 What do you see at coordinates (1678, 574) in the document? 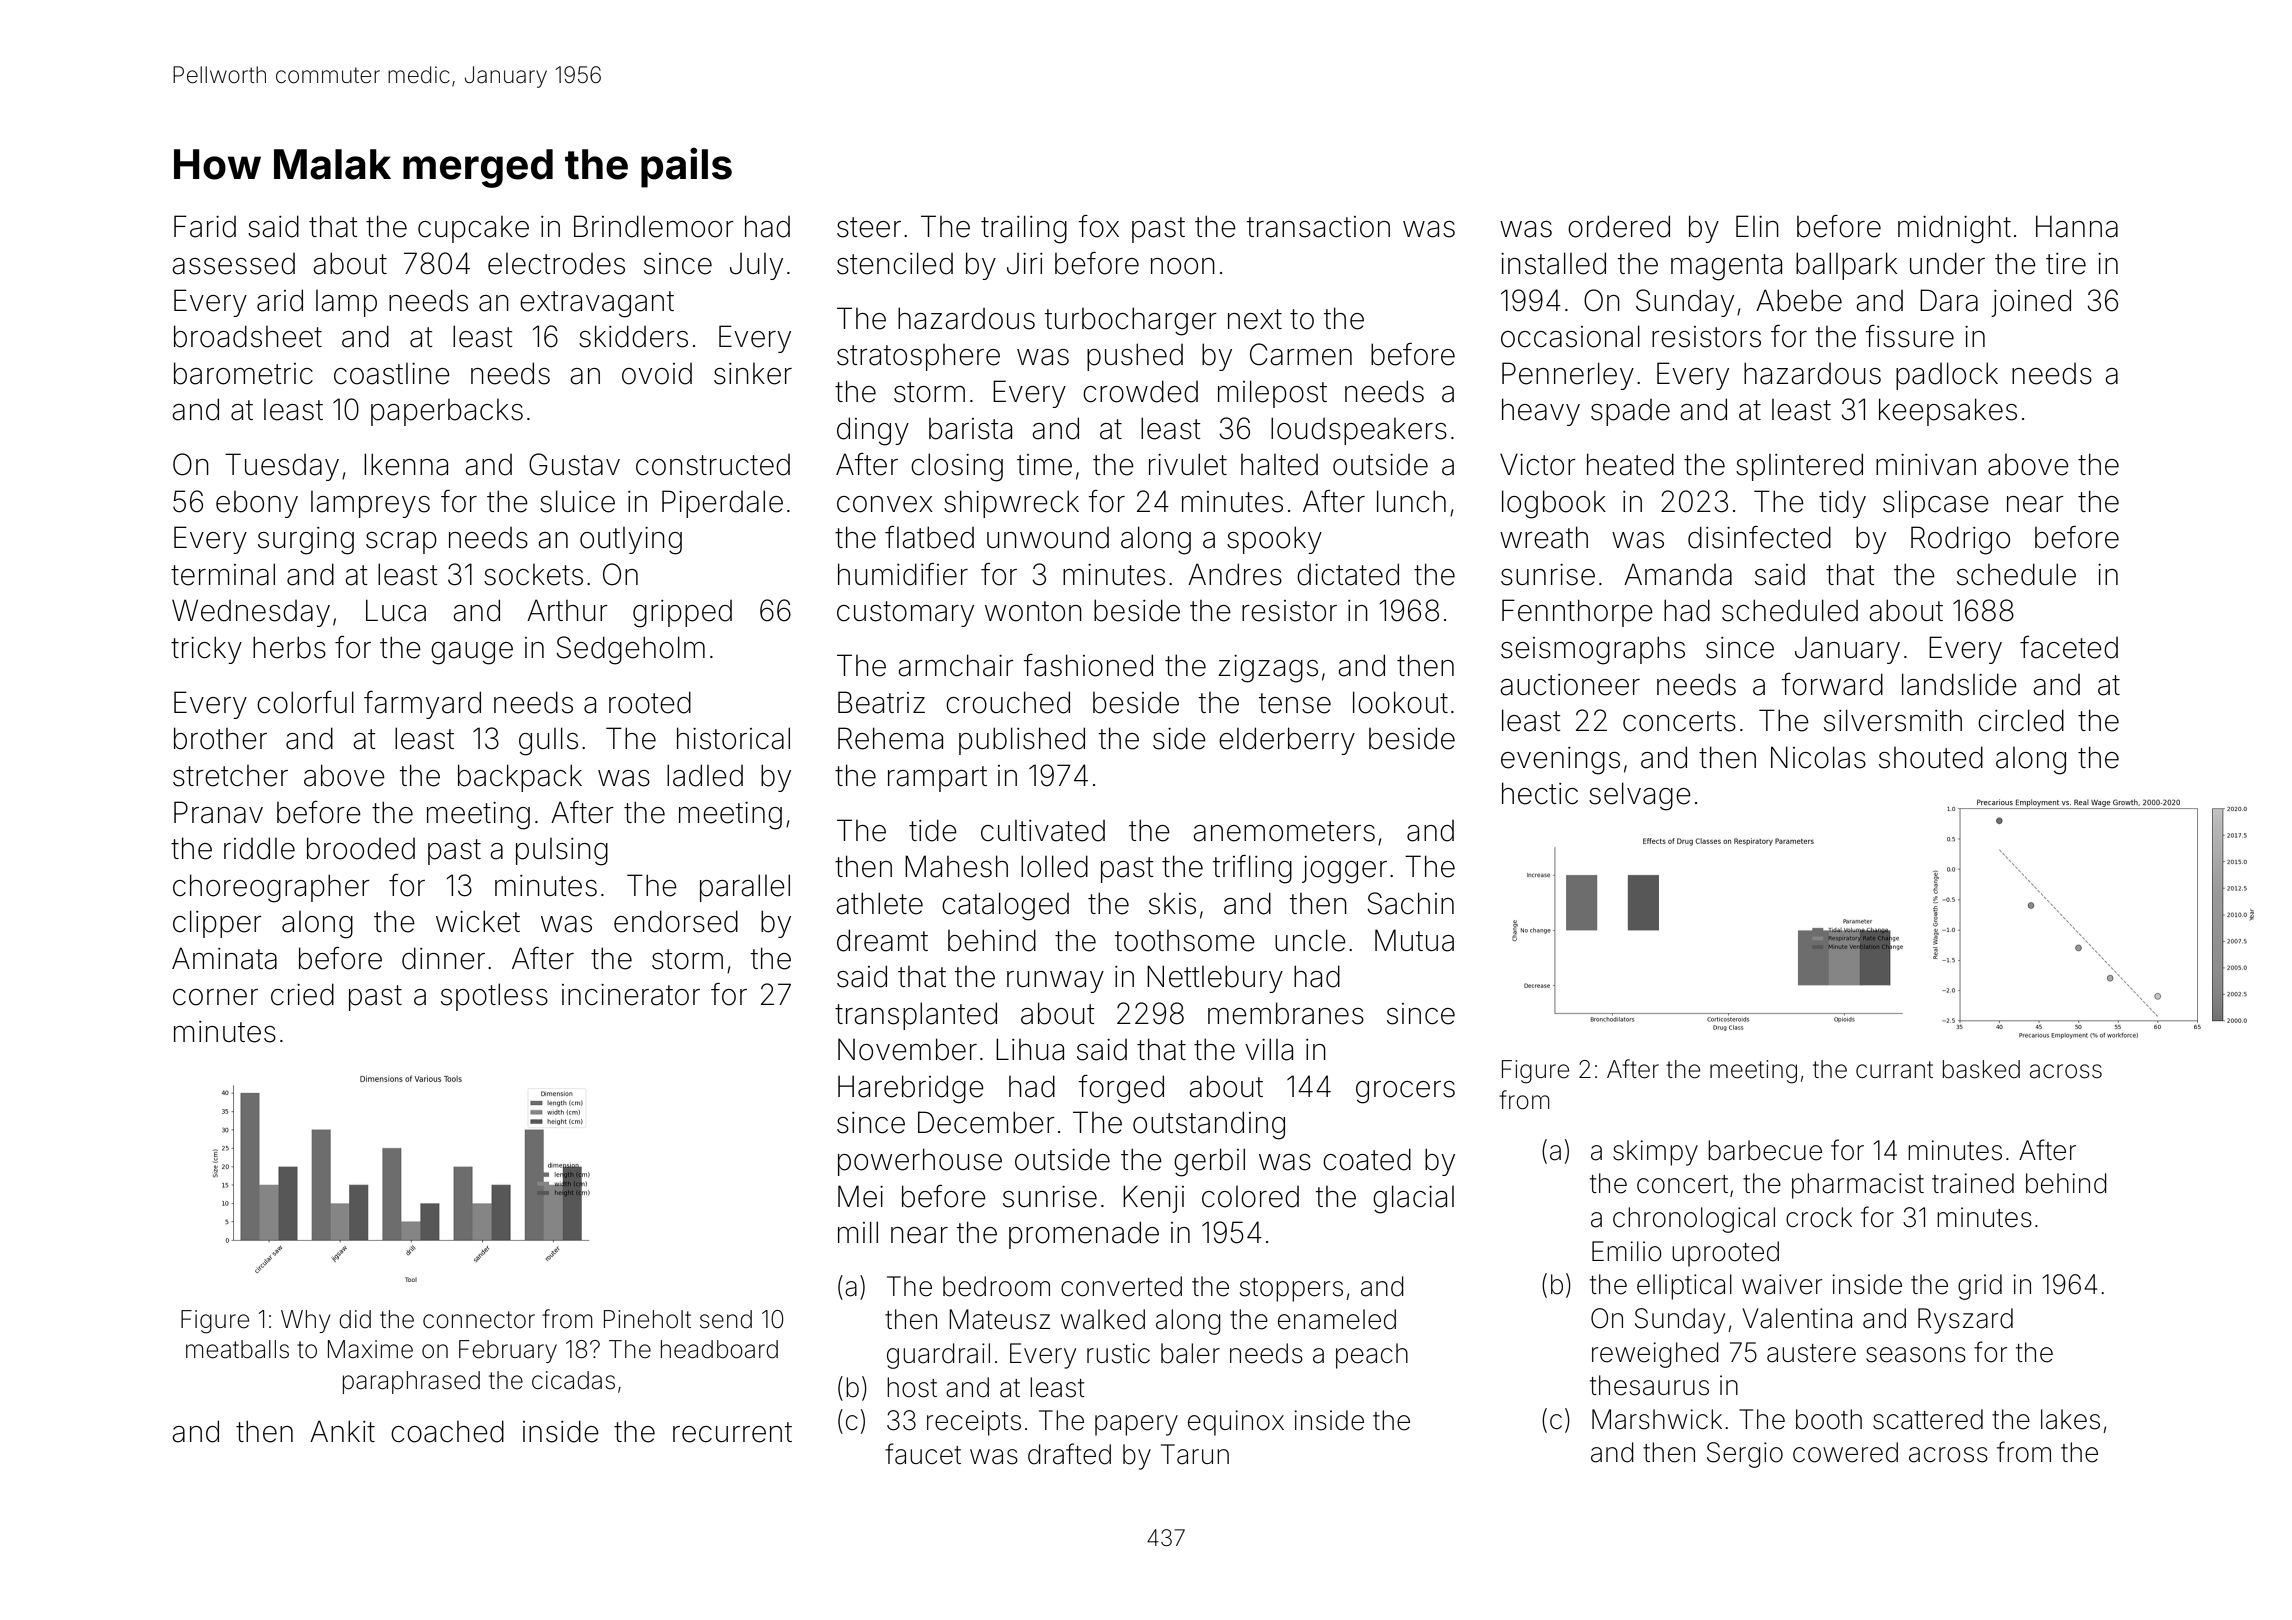
I see `Amanda` at bounding box center [1678, 574].
